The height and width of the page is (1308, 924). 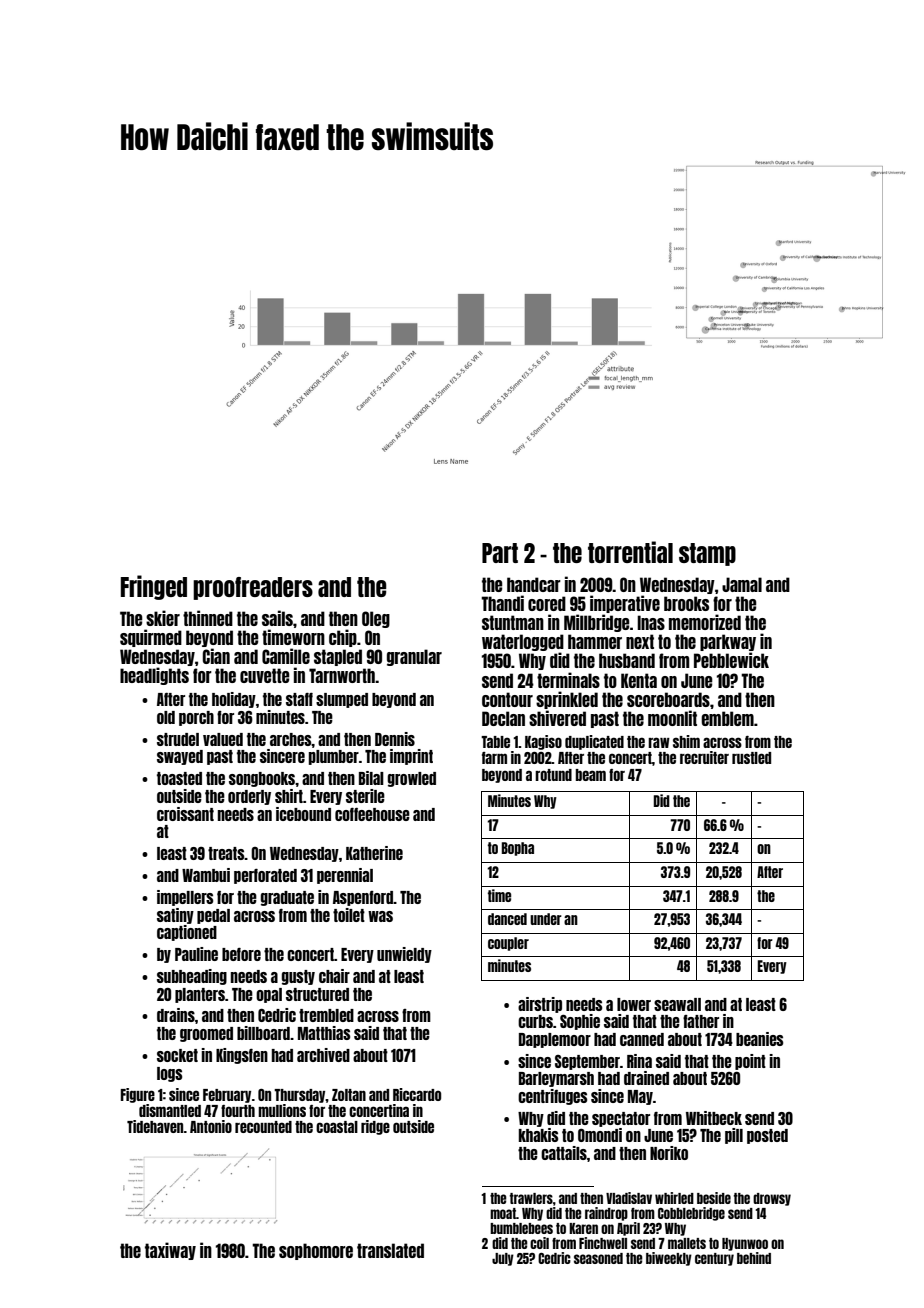 What do you see at coordinates (629, 1198) in the page?
I see `Vladislav` at bounding box center [629, 1198].
